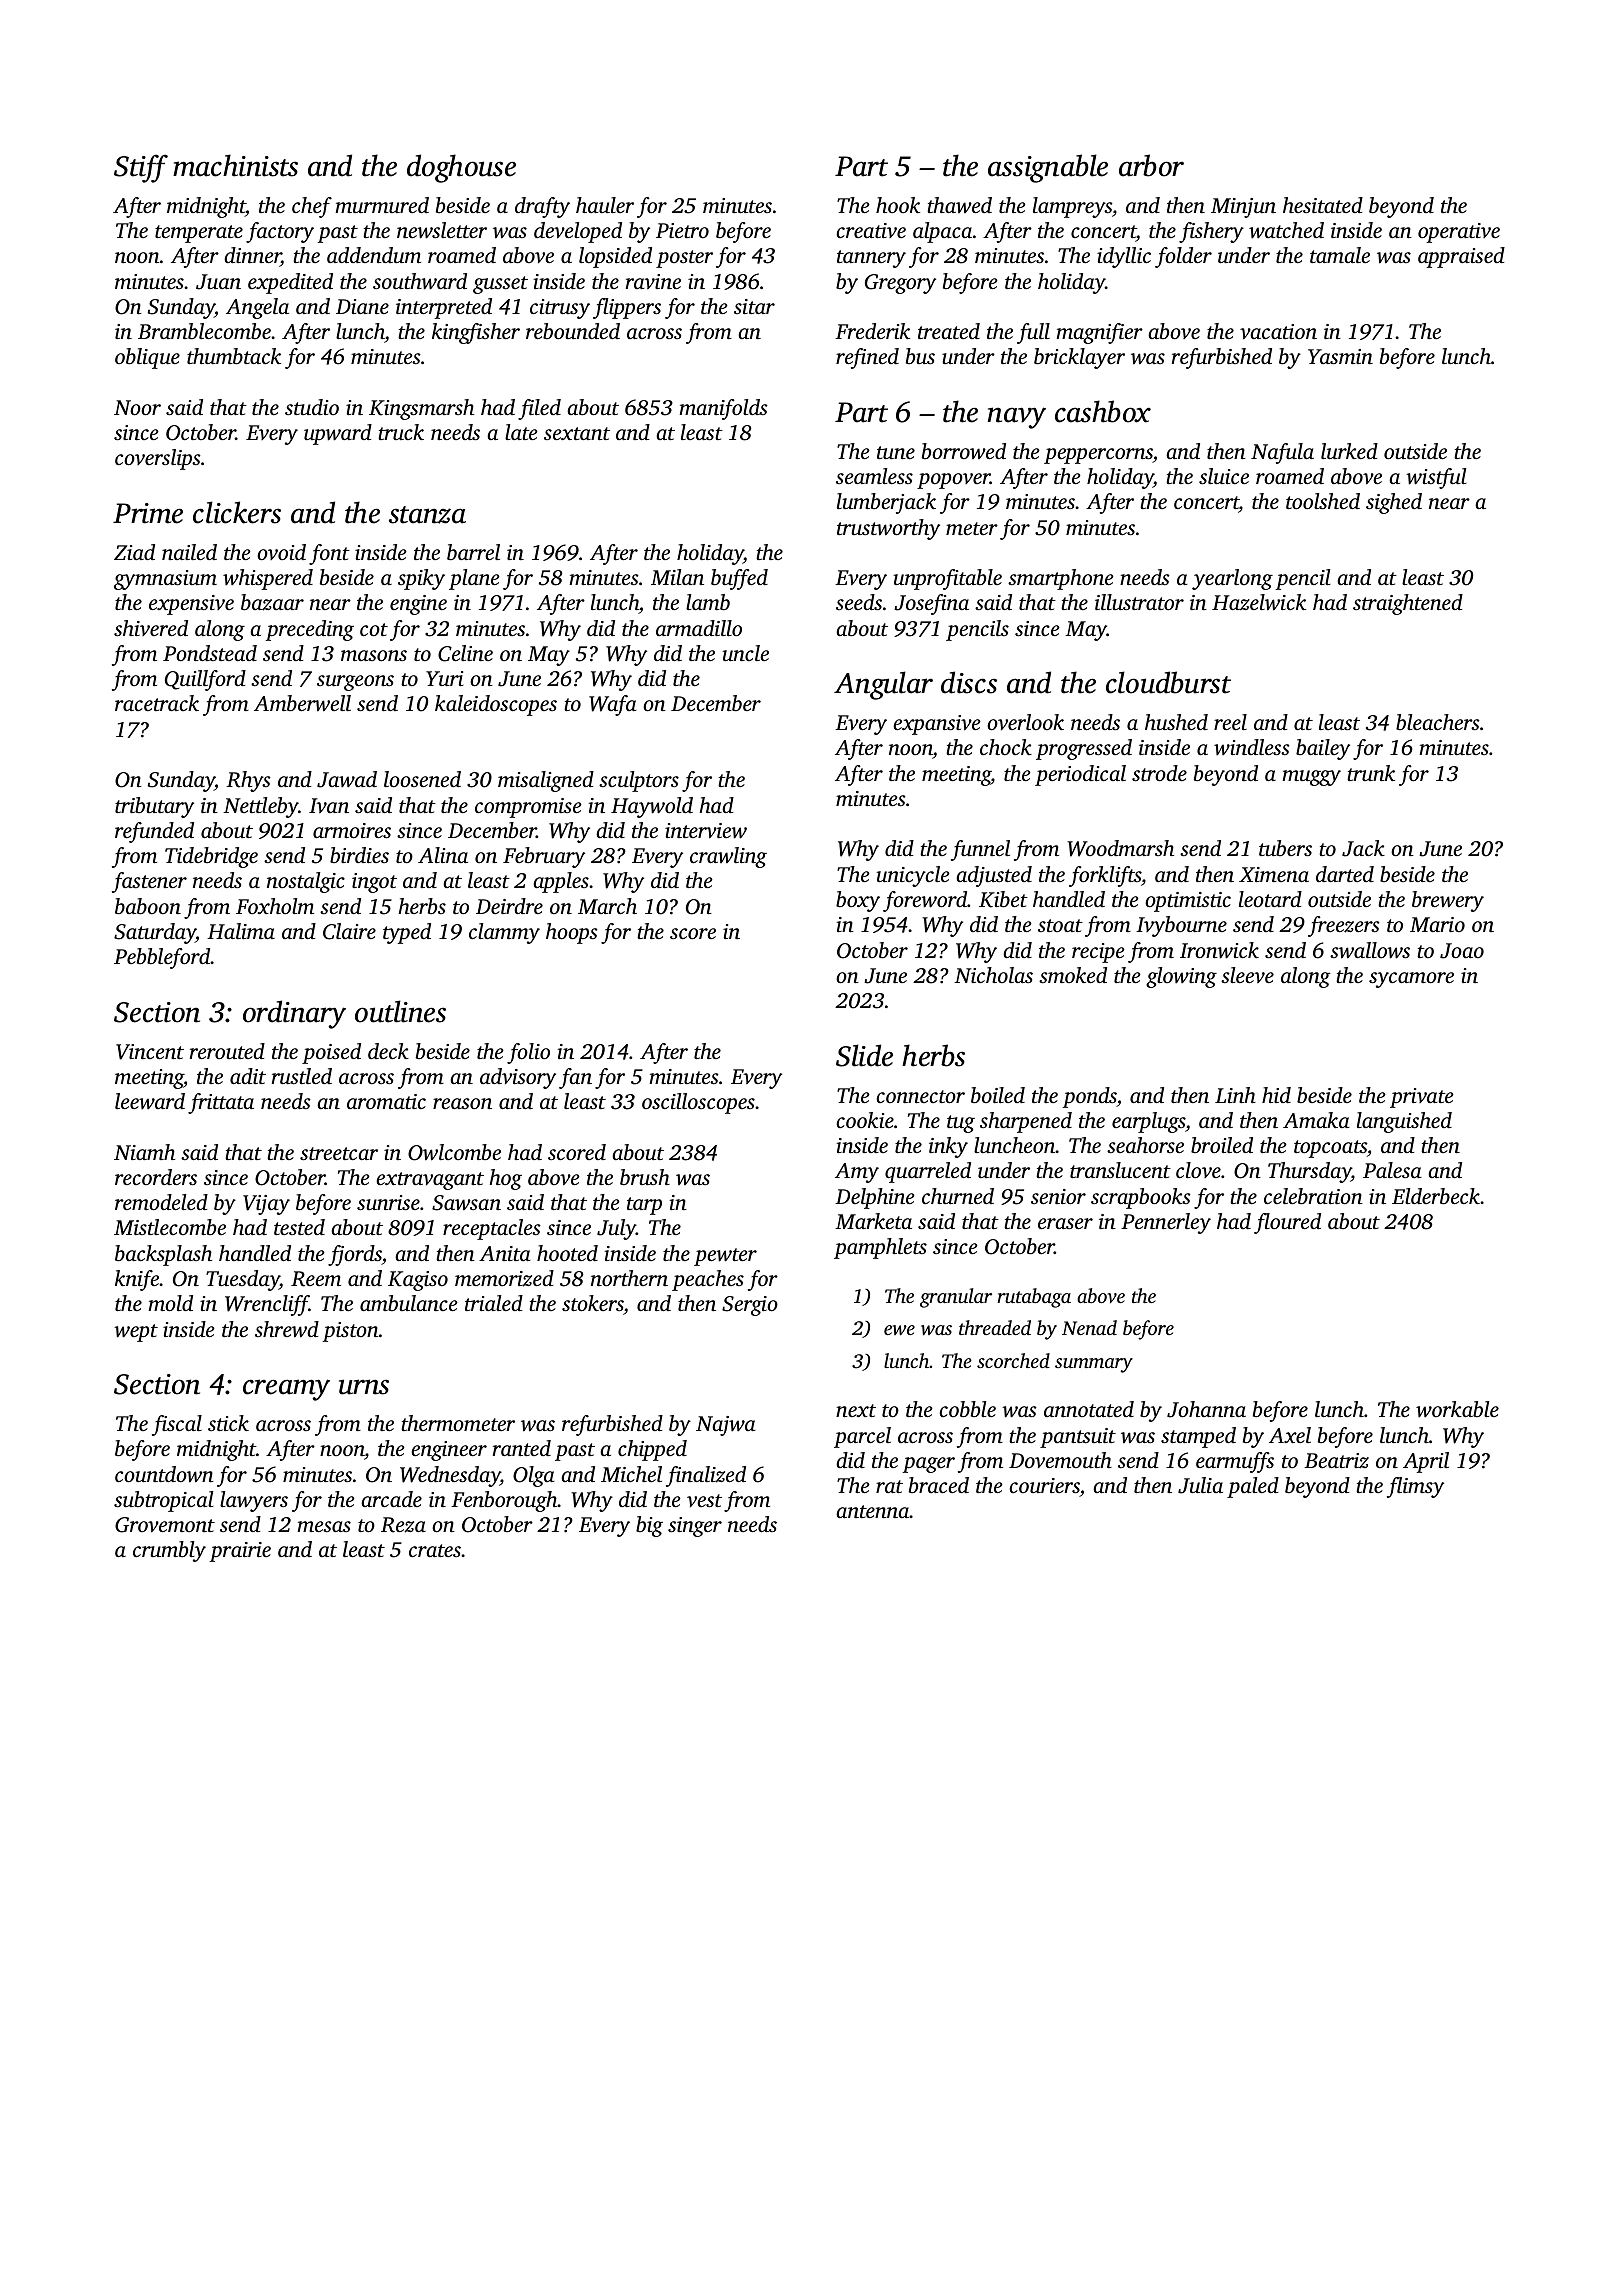 Image resolution: width=1620 pixels, height=2292 pixels. What do you see at coordinates (443, 855) in the page?
I see `Alina` at bounding box center [443, 855].
